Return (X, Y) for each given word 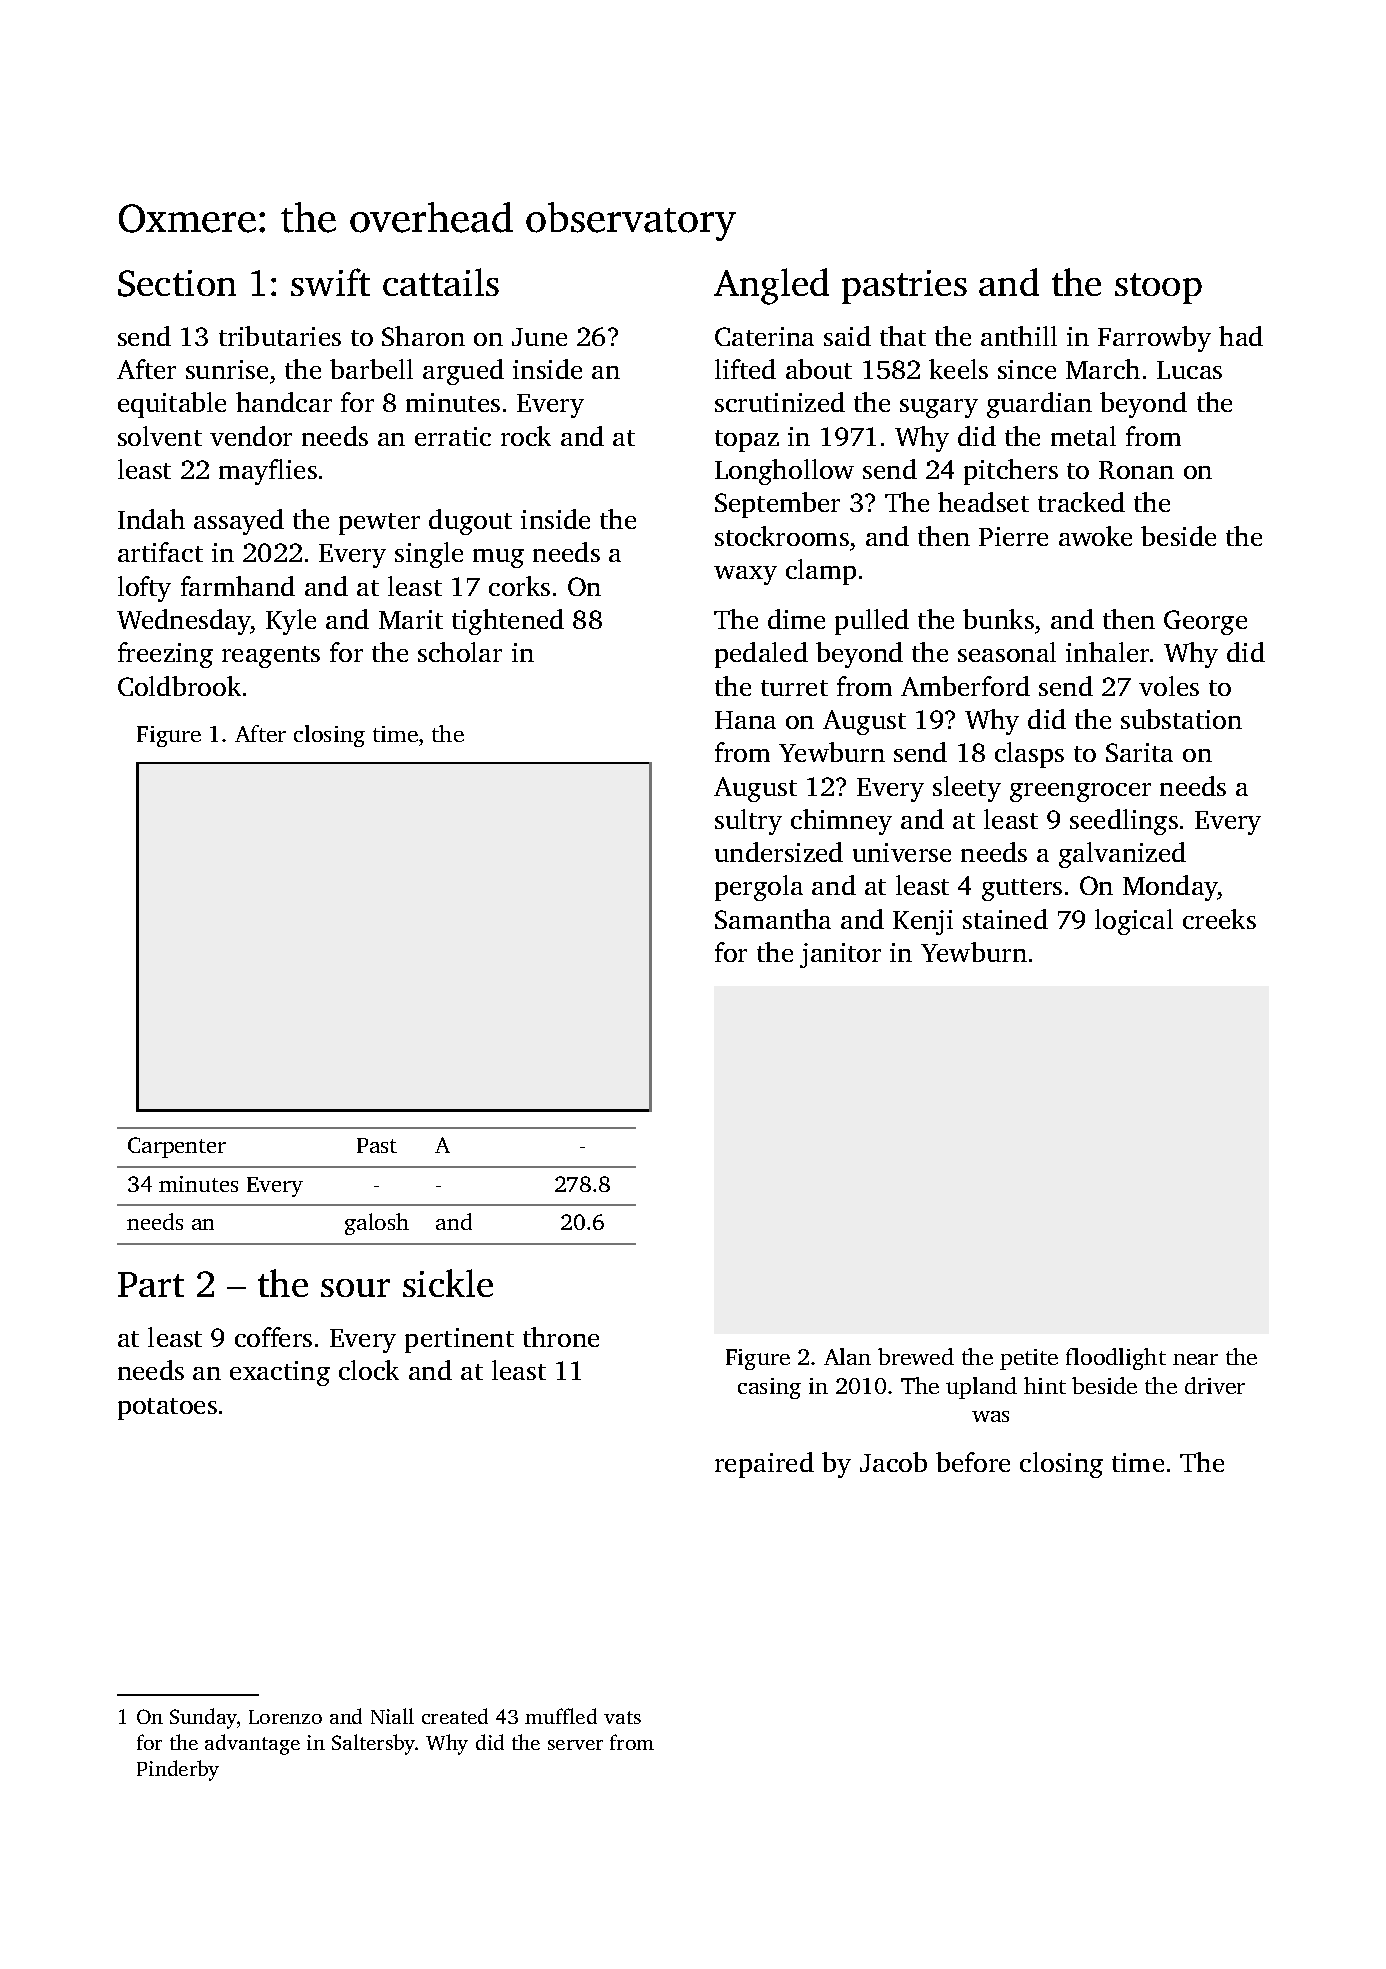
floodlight (1116, 1359)
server (575, 1745)
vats (622, 1717)
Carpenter (177, 1147)
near (1195, 1359)
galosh (377, 1224)
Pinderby (178, 1770)
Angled (771, 286)
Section (177, 283)
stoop (1158, 288)
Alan (847, 1356)
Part (151, 1284)
